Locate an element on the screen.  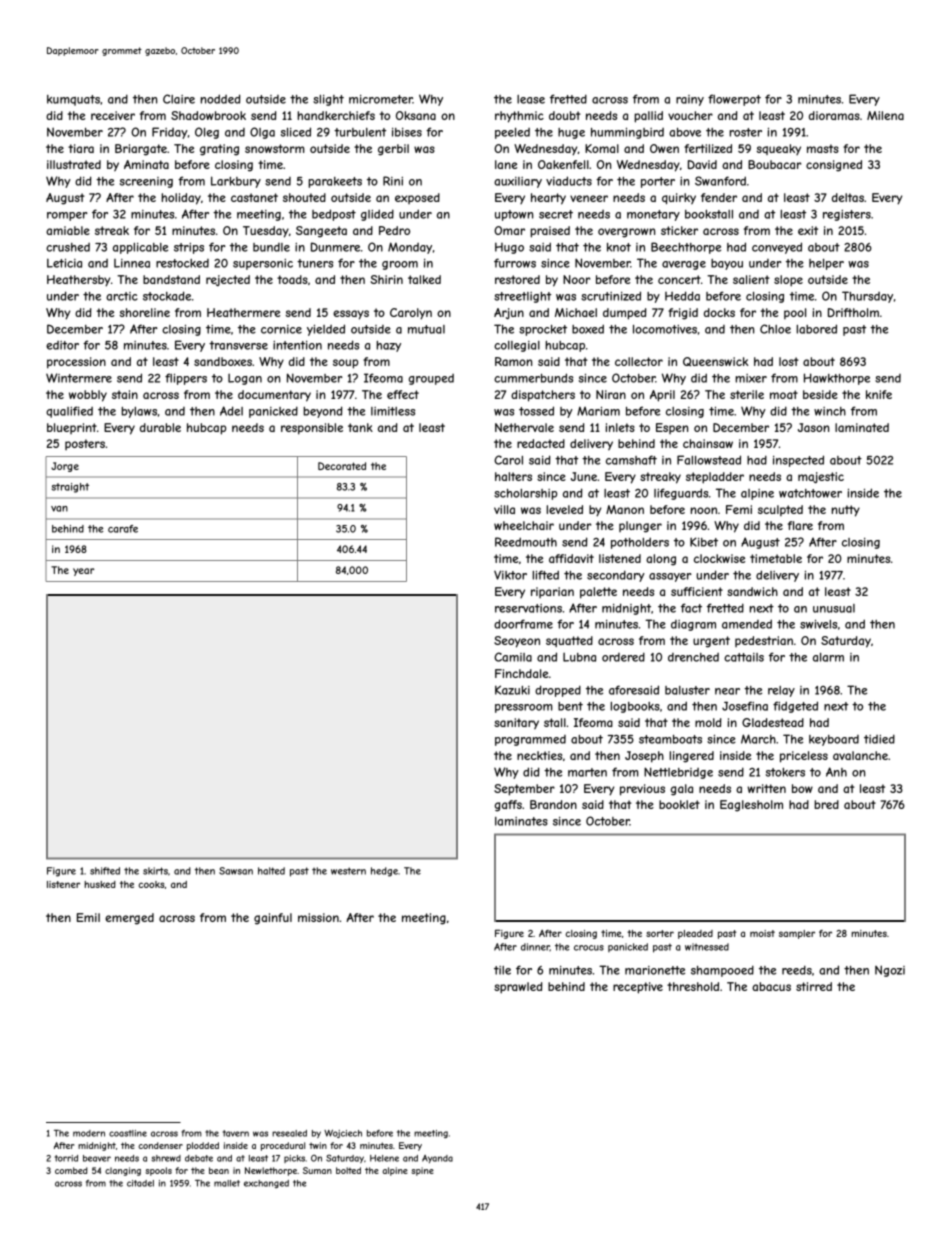
Niran is located at coordinates (611, 394).
